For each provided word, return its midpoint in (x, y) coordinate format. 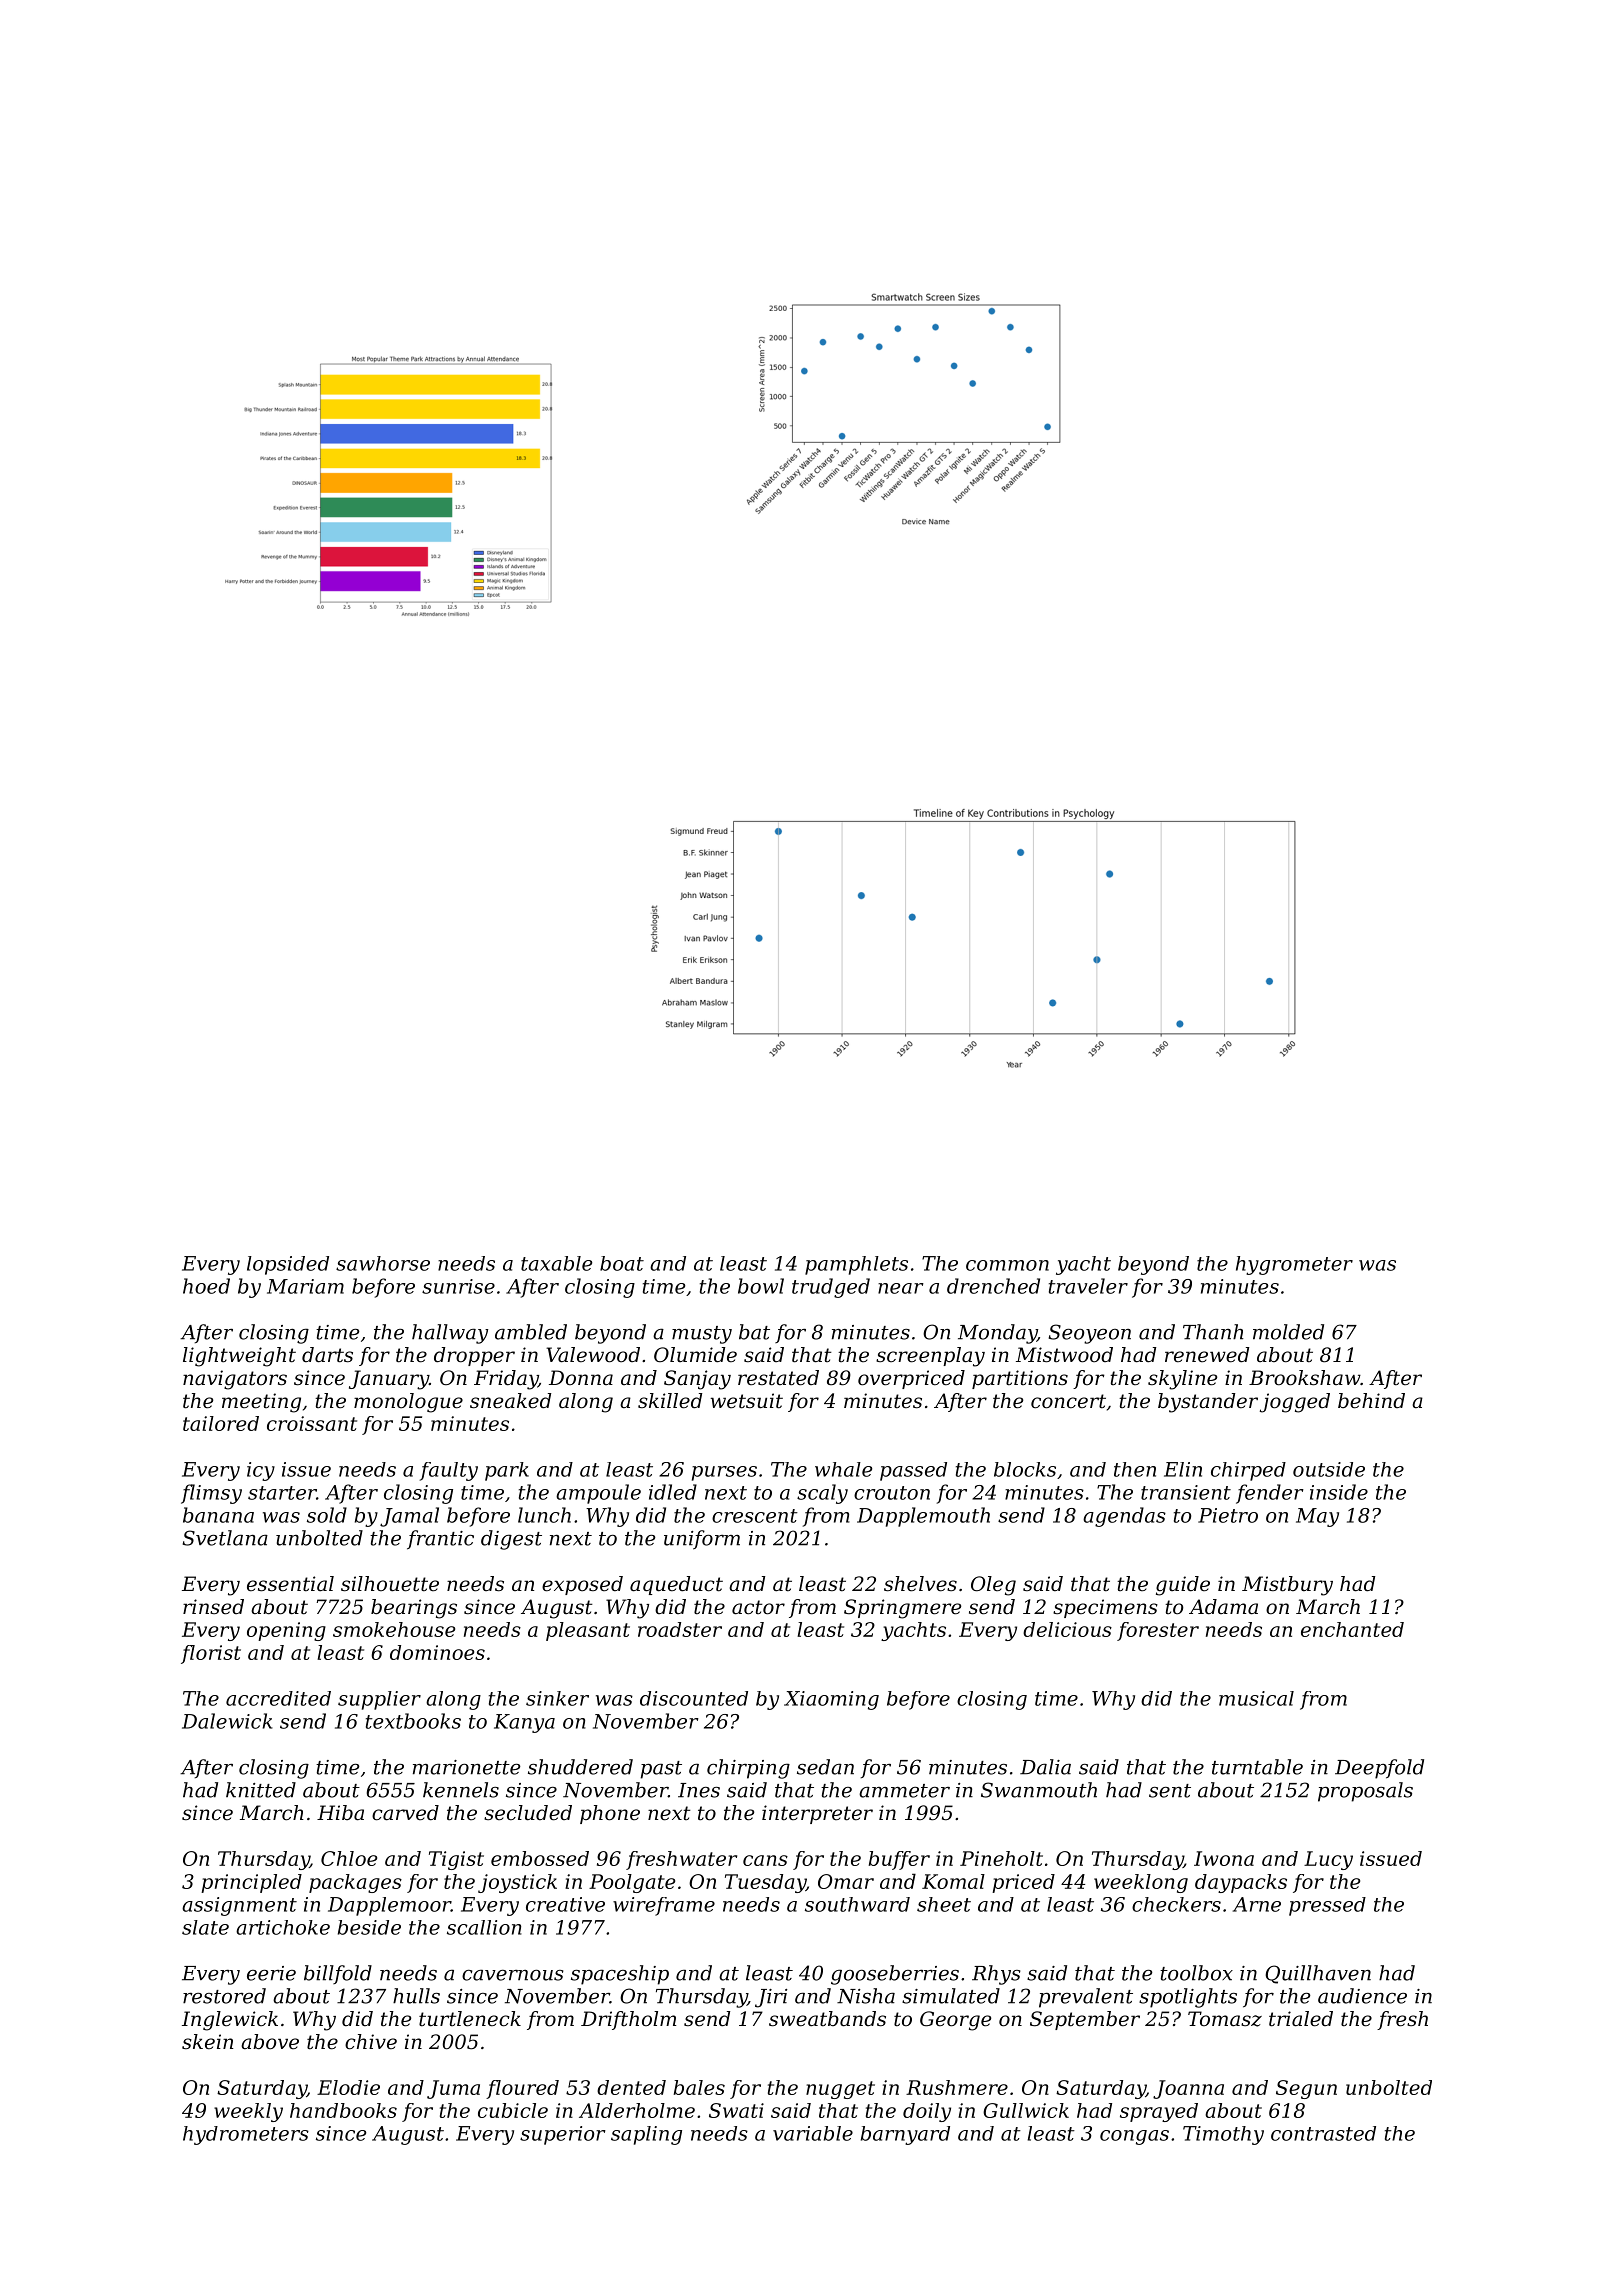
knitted (261, 1790)
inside (1339, 1492)
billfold (338, 1974)
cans (765, 1860)
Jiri (771, 1998)
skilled (670, 1401)
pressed (1327, 1906)
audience (1362, 1996)
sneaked (510, 1401)
